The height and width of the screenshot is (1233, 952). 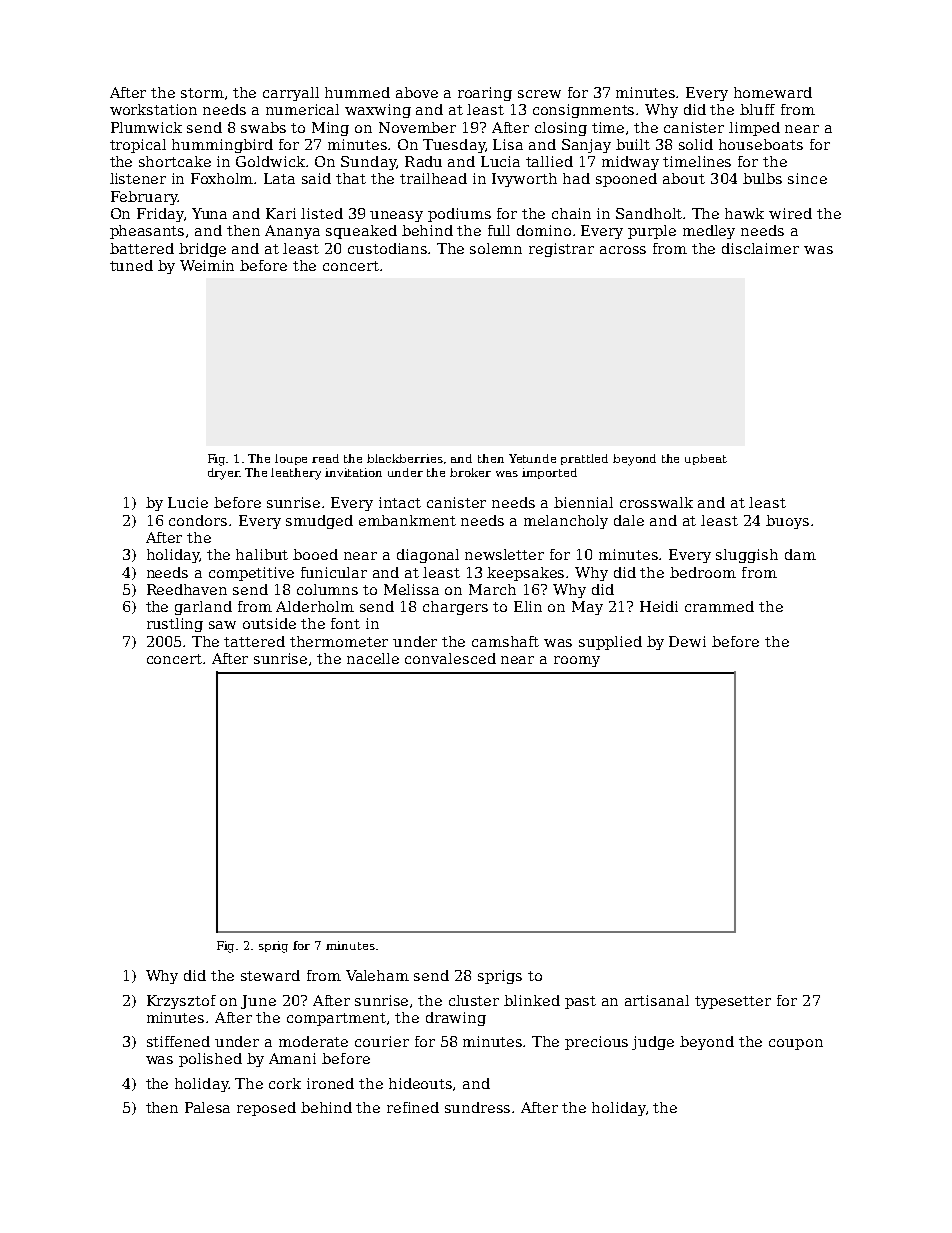 What do you see at coordinates (456, 1019) in the screenshot?
I see `drawing` at bounding box center [456, 1019].
